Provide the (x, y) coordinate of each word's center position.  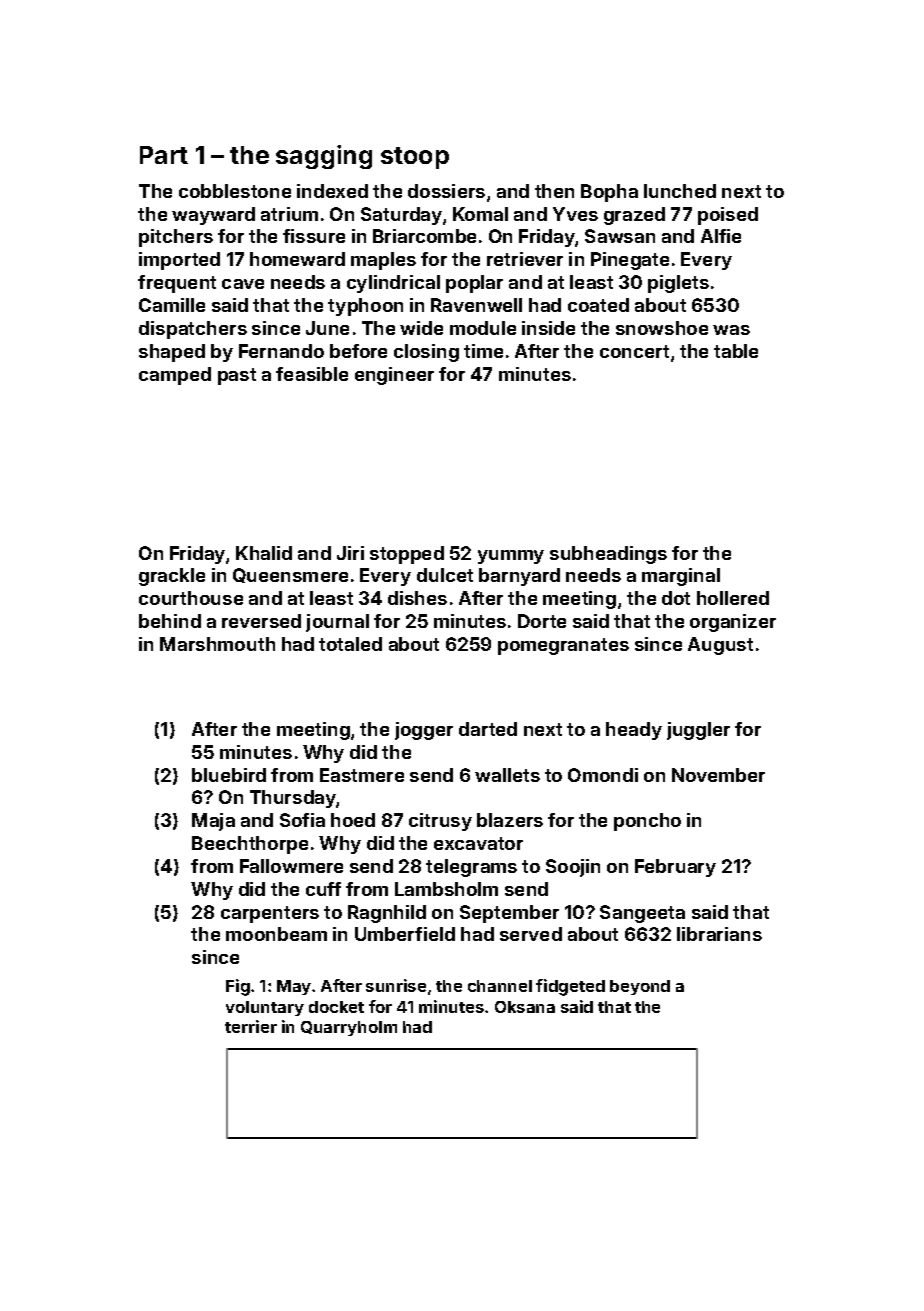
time (483, 351)
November (718, 775)
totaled (350, 644)
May (294, 987)
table (736, 351)
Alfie (721, 236)
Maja (213, 822)
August (720, 646)
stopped (407, 555)
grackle (172, 577)
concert (634, 351)
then (554, 191)
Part (164, 155)
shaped (172, 353)
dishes (417, 598)
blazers (510, 820)
